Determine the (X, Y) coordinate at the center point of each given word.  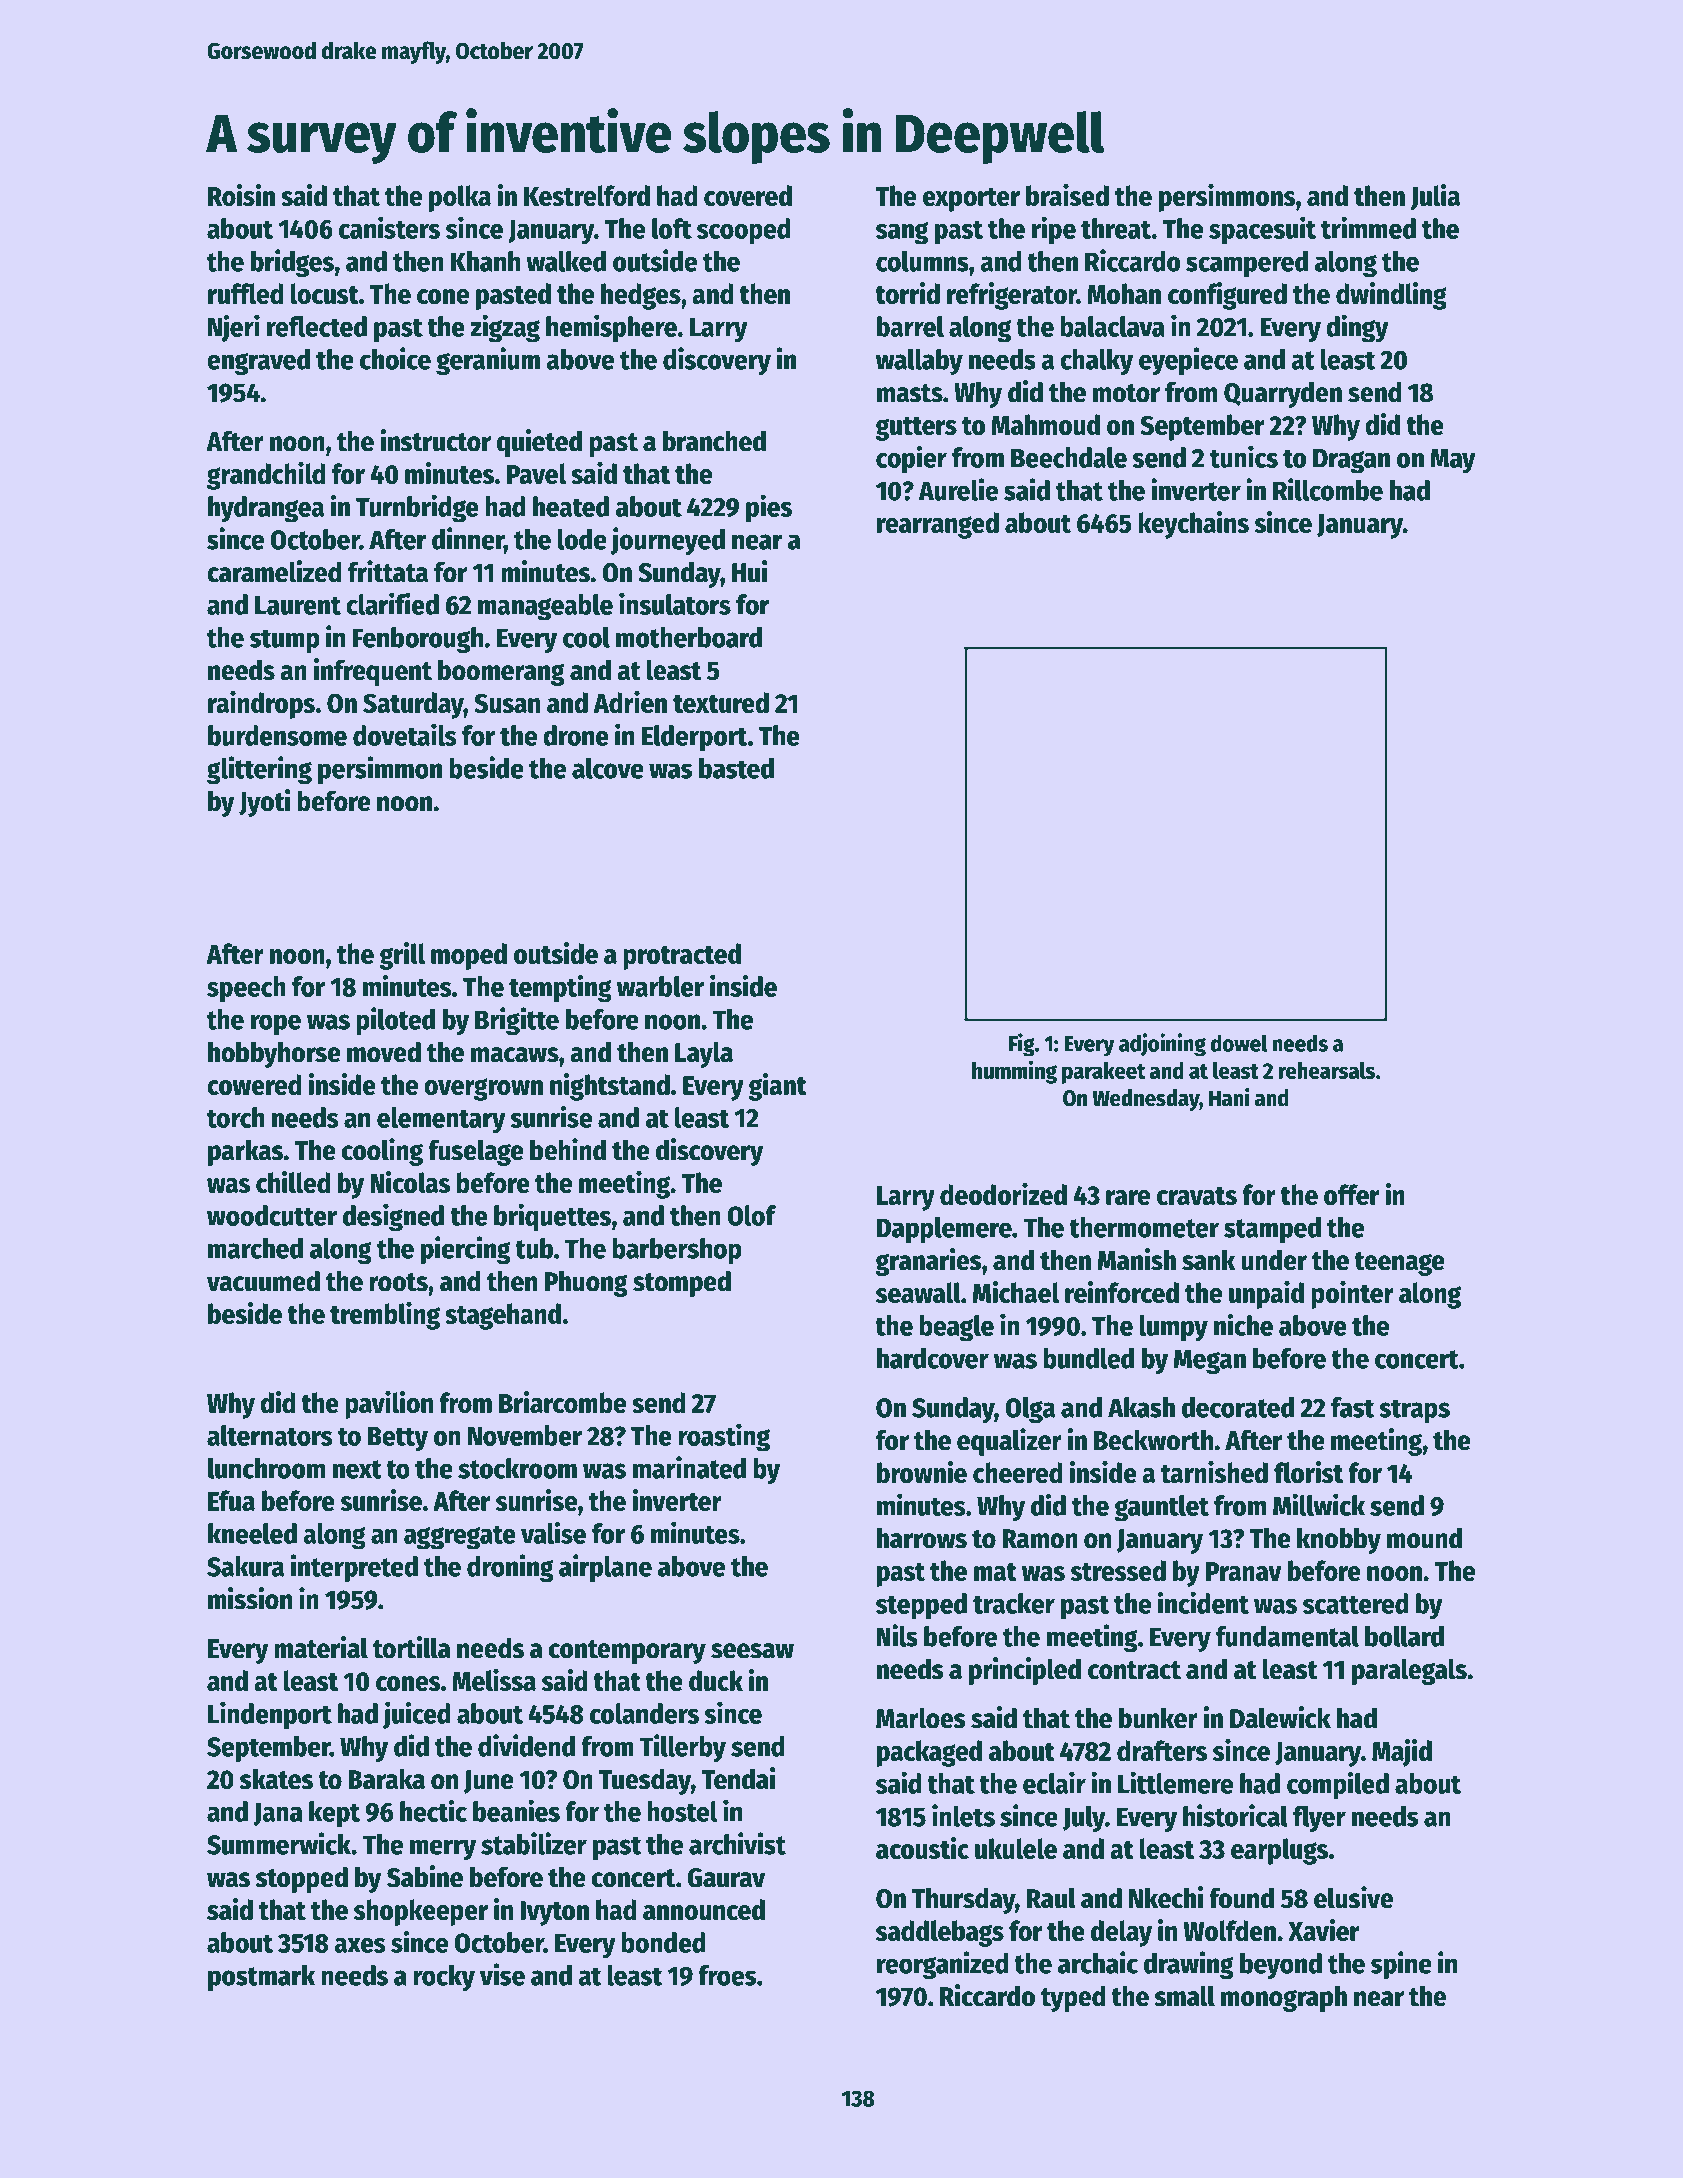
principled (1025, 1671)
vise (502, 1974)
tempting (560, 989)
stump (285, 641)
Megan (1210, 1361)
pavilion (389, 1405)
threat (1116, 228)
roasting (724, 1437)
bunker (1158, 1718)
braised (1067, 195)
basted (736, 768)
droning (510, 1568)
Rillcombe (1328, 489)
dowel (1239, 1043)
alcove (608, 768)
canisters (389, 227)
